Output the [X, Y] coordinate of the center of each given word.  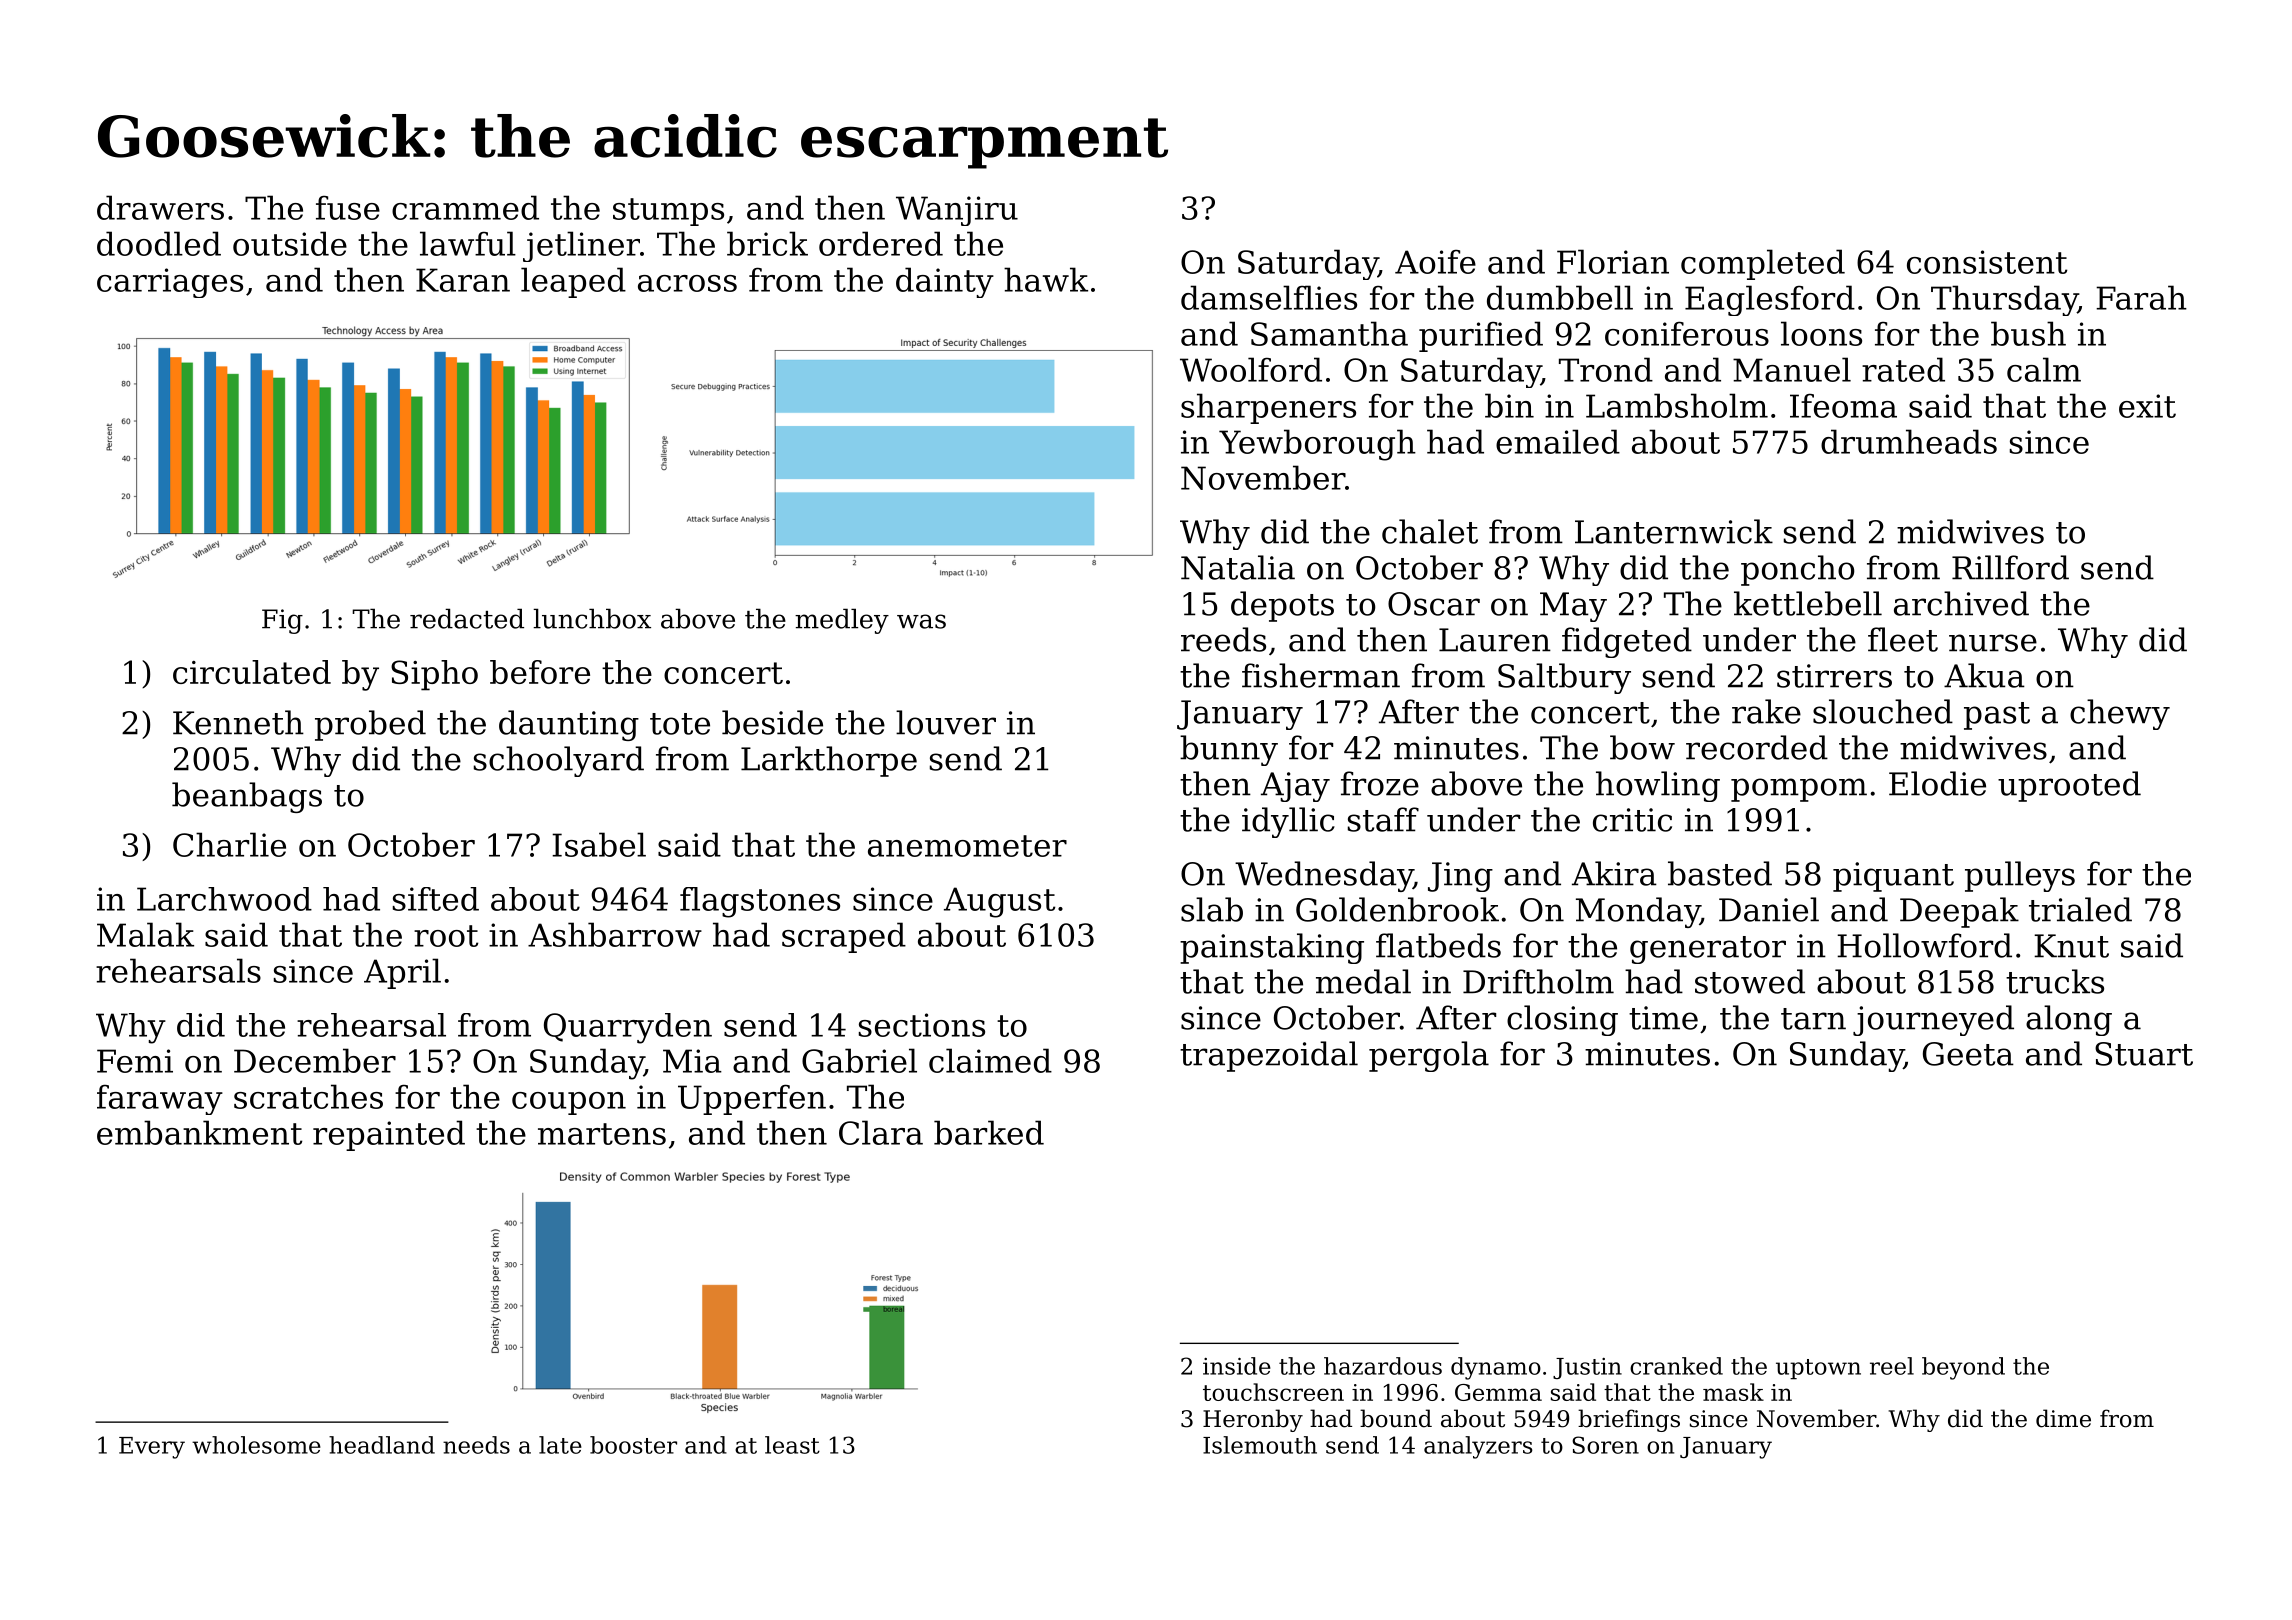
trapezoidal [1269, 1056]
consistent [1987, 262]
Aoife [1435, 262]
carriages [170, 283]
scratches [308, 1096]
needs [476, 1445]
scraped [844, 937]
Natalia [1238, 567]
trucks [2055, 981]
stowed [1750, 981]
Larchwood [224, 899]
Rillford [2010, 567]
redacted [467, 618]
